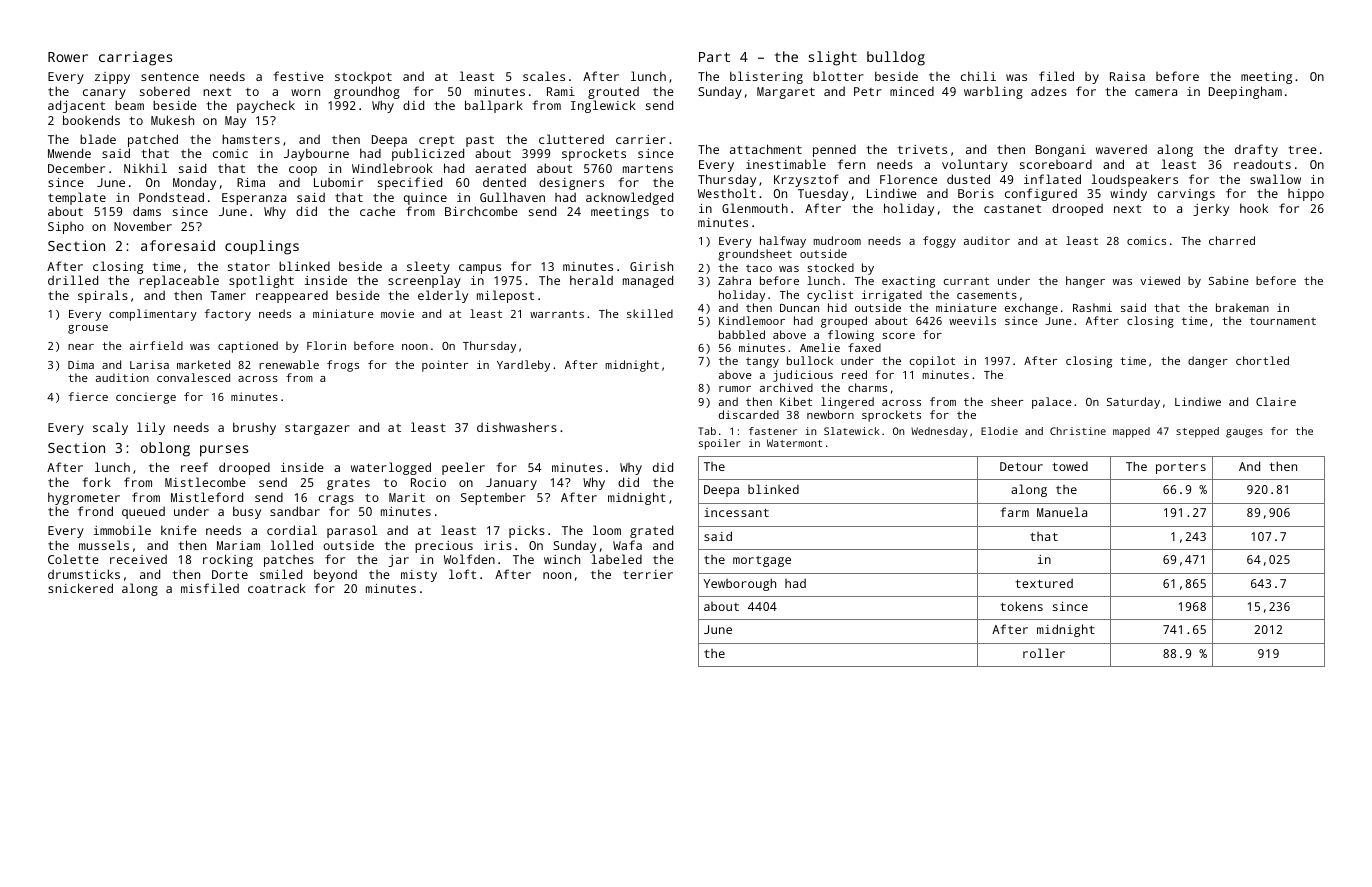 This image has width=1372, height=887. What do you see at coordinates (135, 58) in the image?
I see `carriages` at bounding box center [135, 58].
